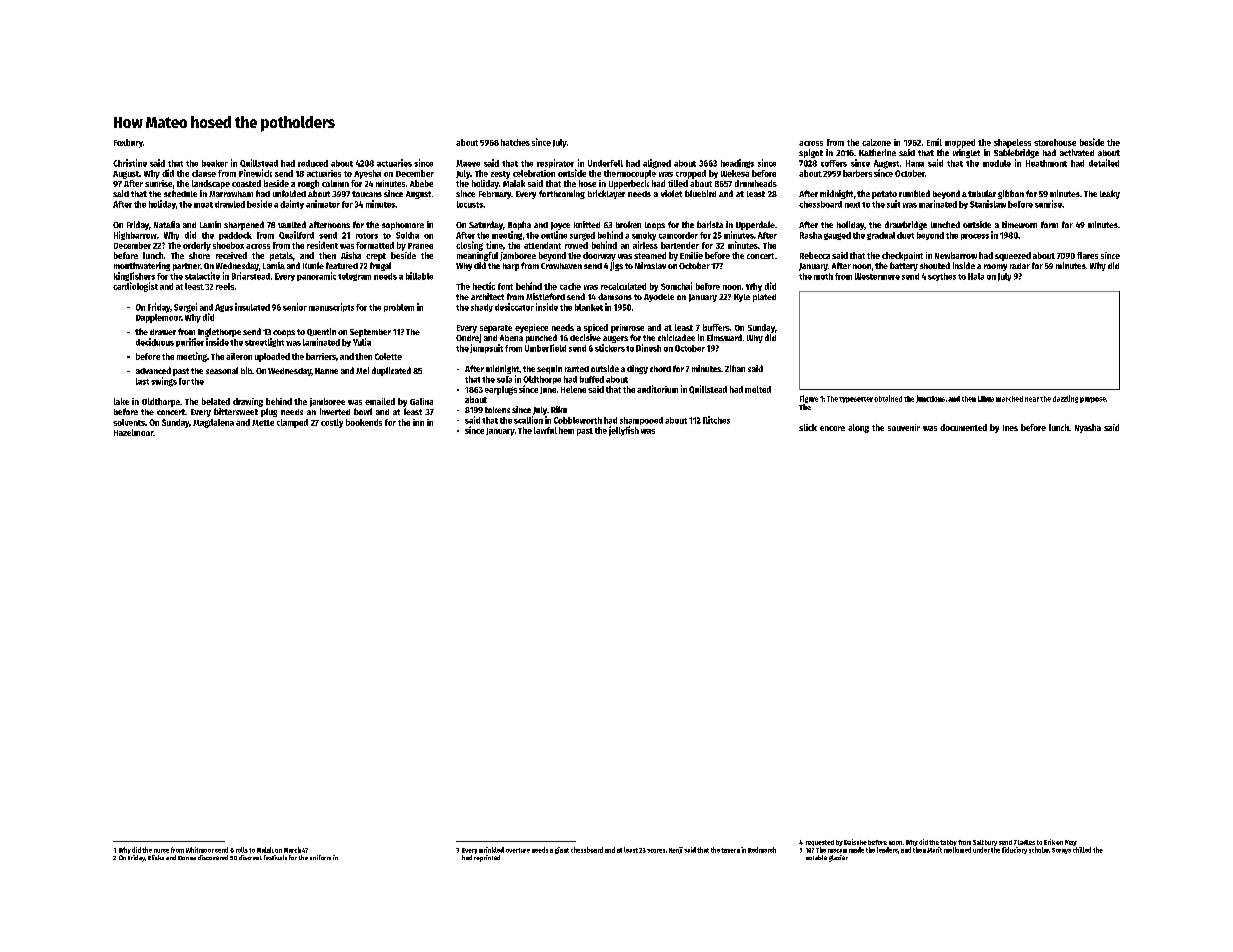  What do you see at coordinates (528, 420) in the screenshot?
I see `scallion` at bounding box center [528, 420].
